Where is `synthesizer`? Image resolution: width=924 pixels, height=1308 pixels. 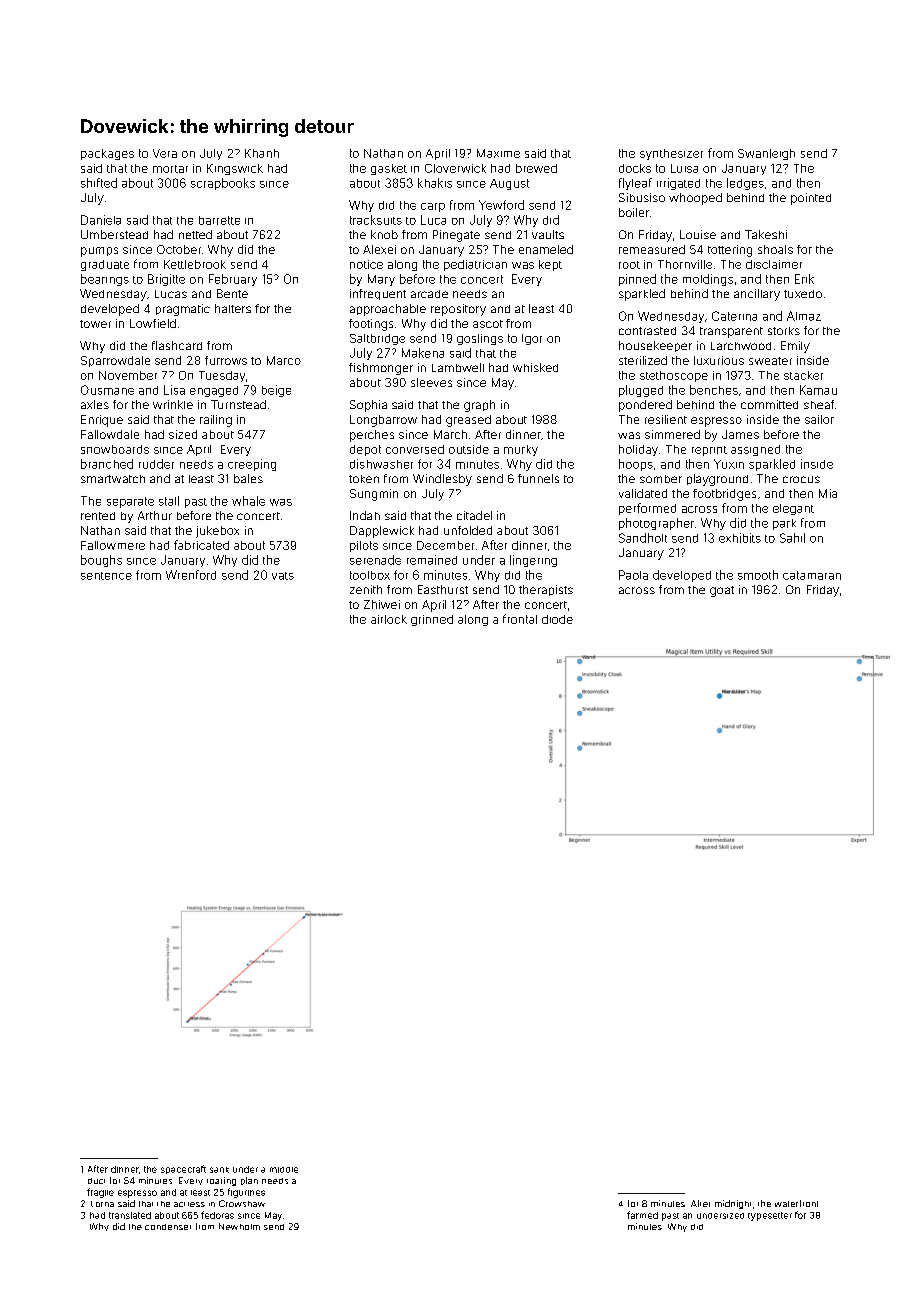
synthesizer is located at coordinates (671, 154).
